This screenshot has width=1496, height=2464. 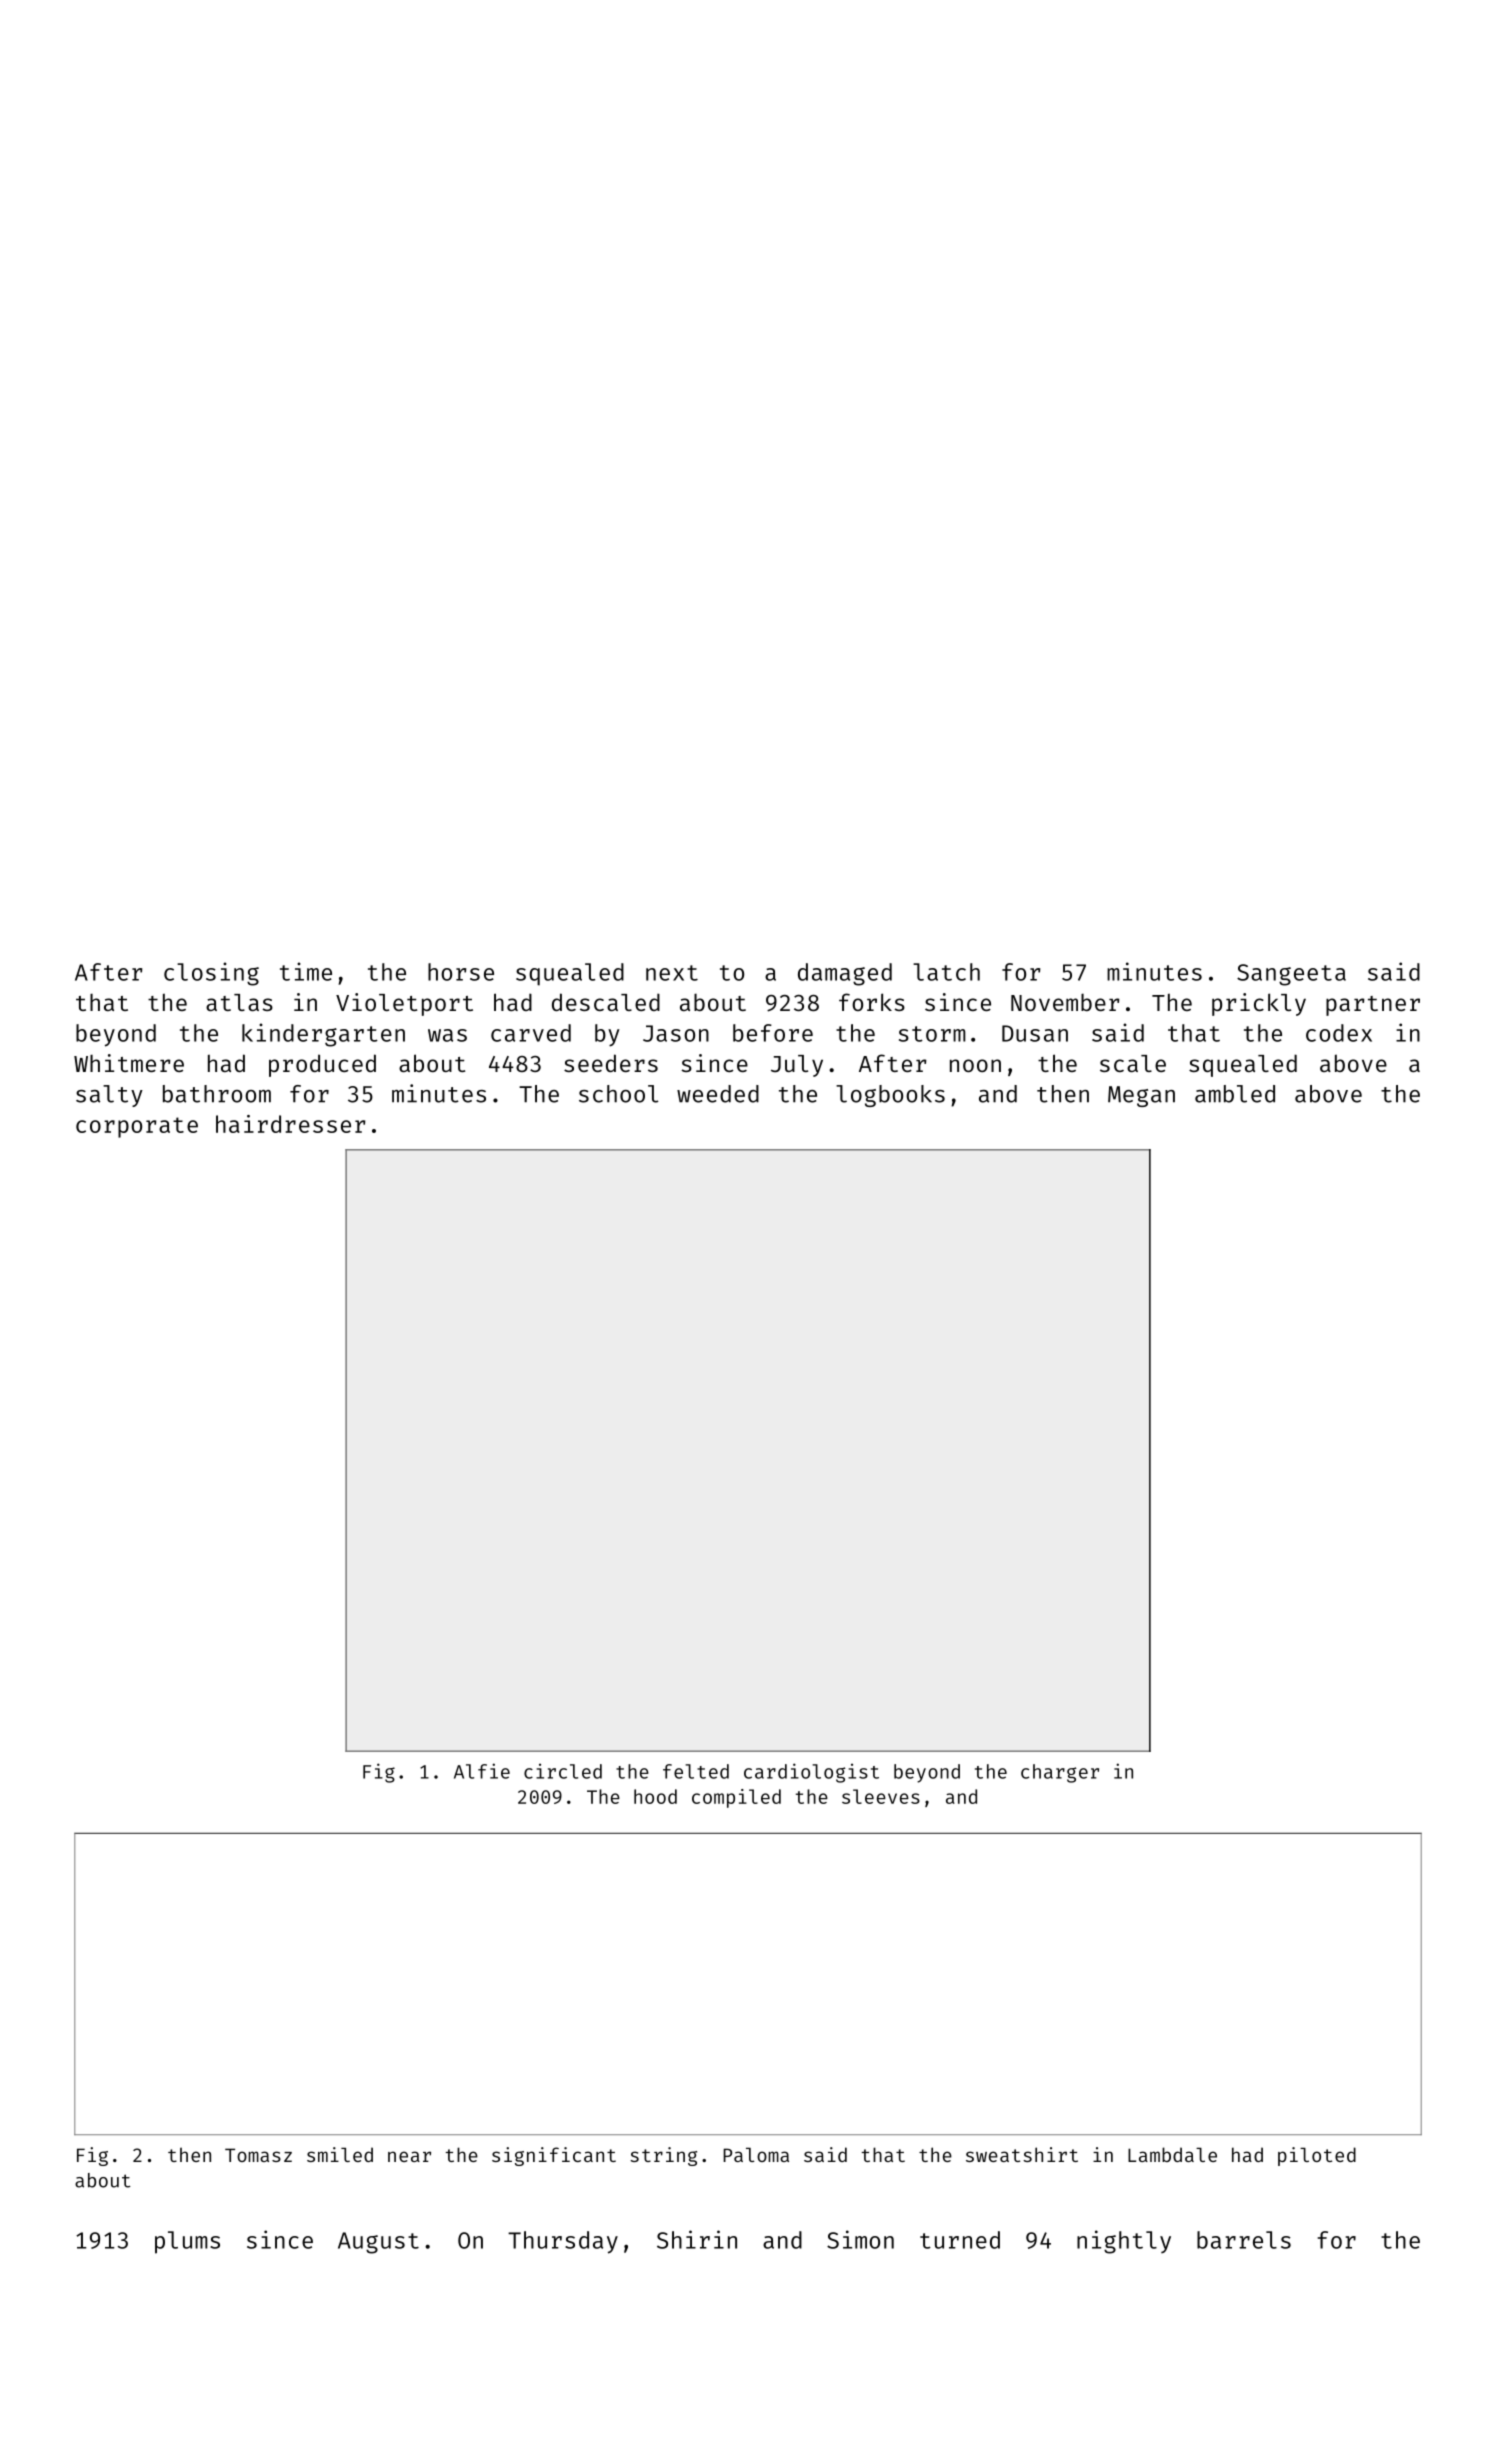 What do you see at coordinates (482, 1771) in the screenshot?
I see `Alfie` at bounding box center [482, 1771].
